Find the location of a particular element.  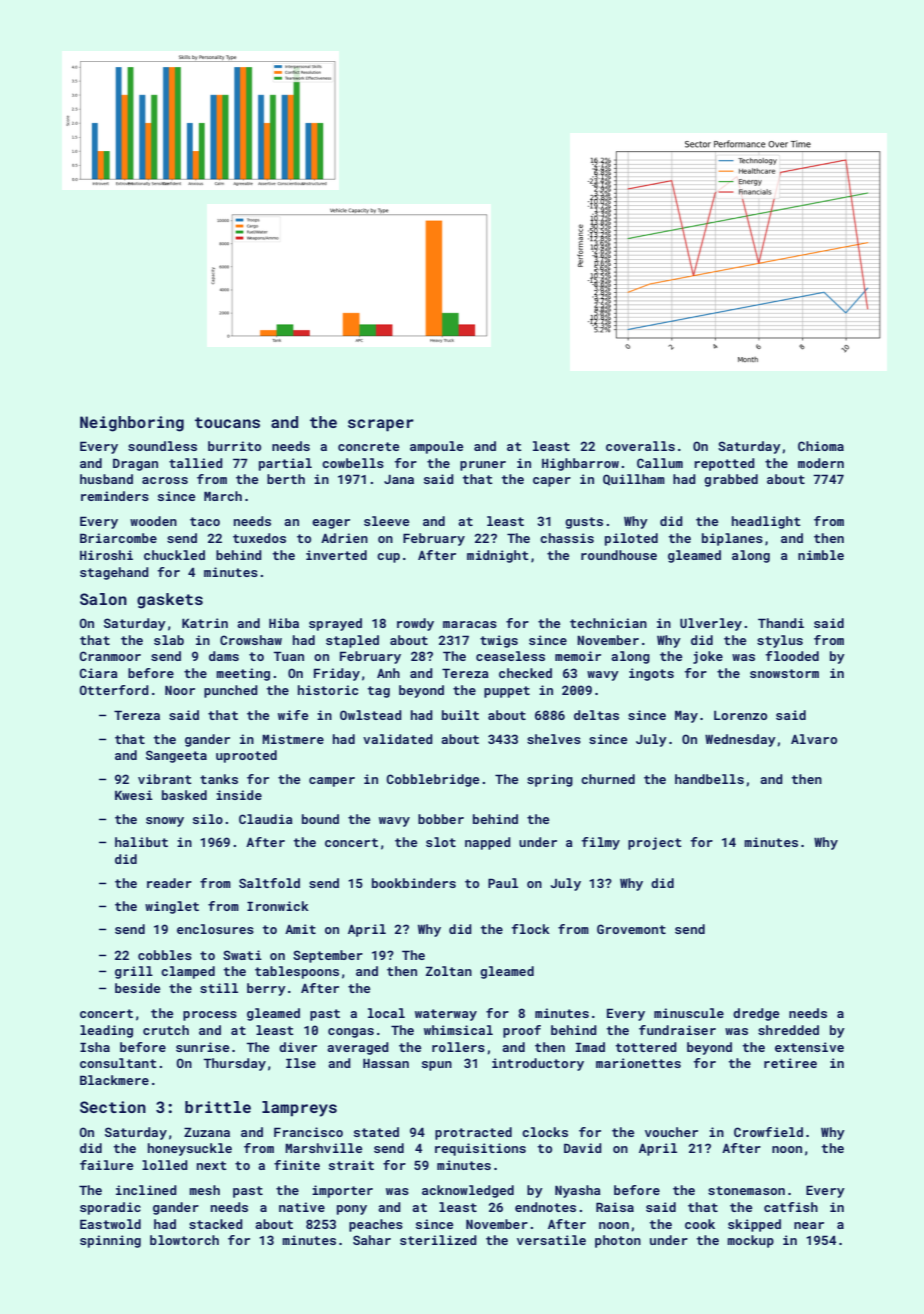

Neighboring is located at coordinates (132, 424).
